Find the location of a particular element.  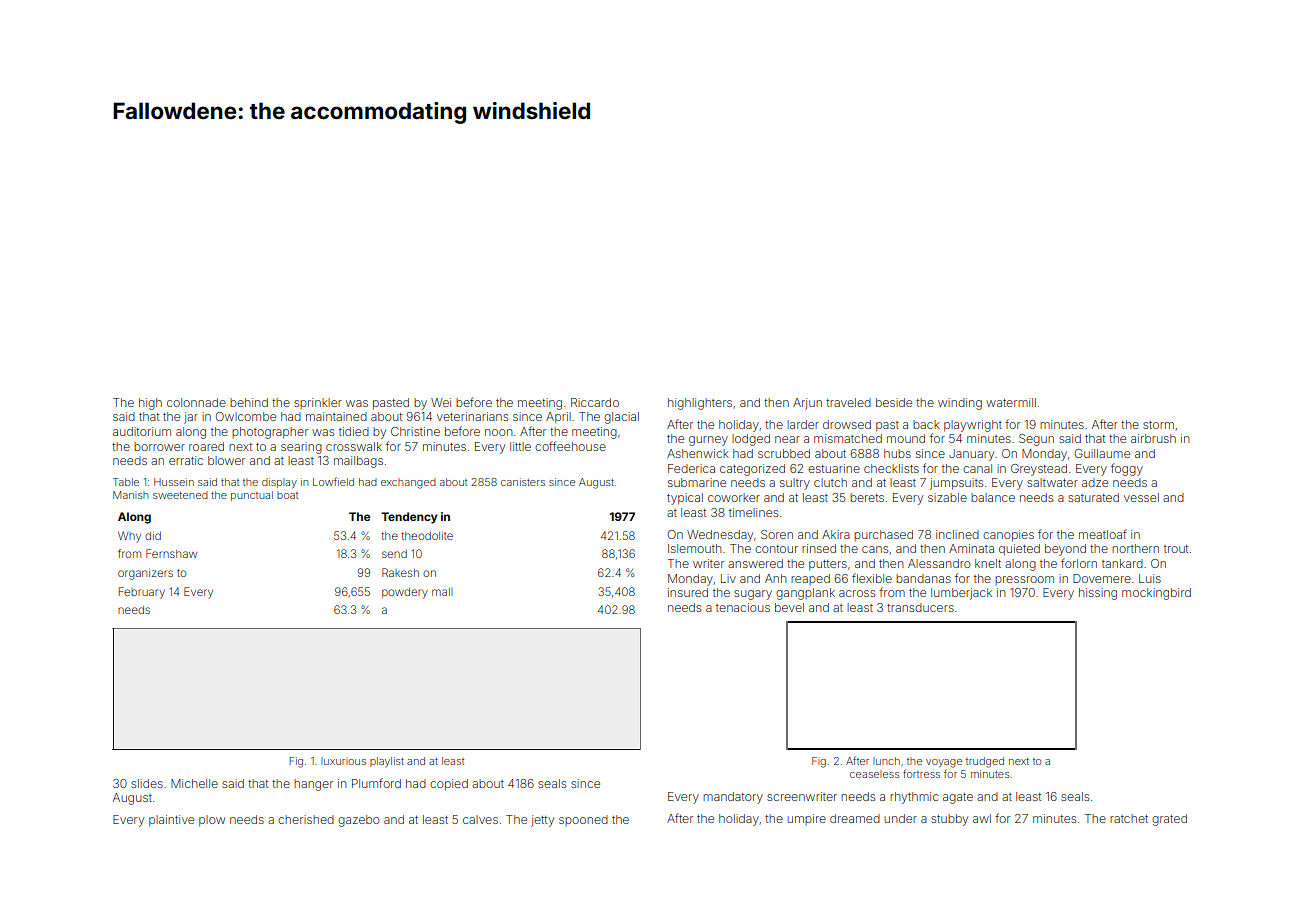

tenacious is located at coordinates (743, 607).
